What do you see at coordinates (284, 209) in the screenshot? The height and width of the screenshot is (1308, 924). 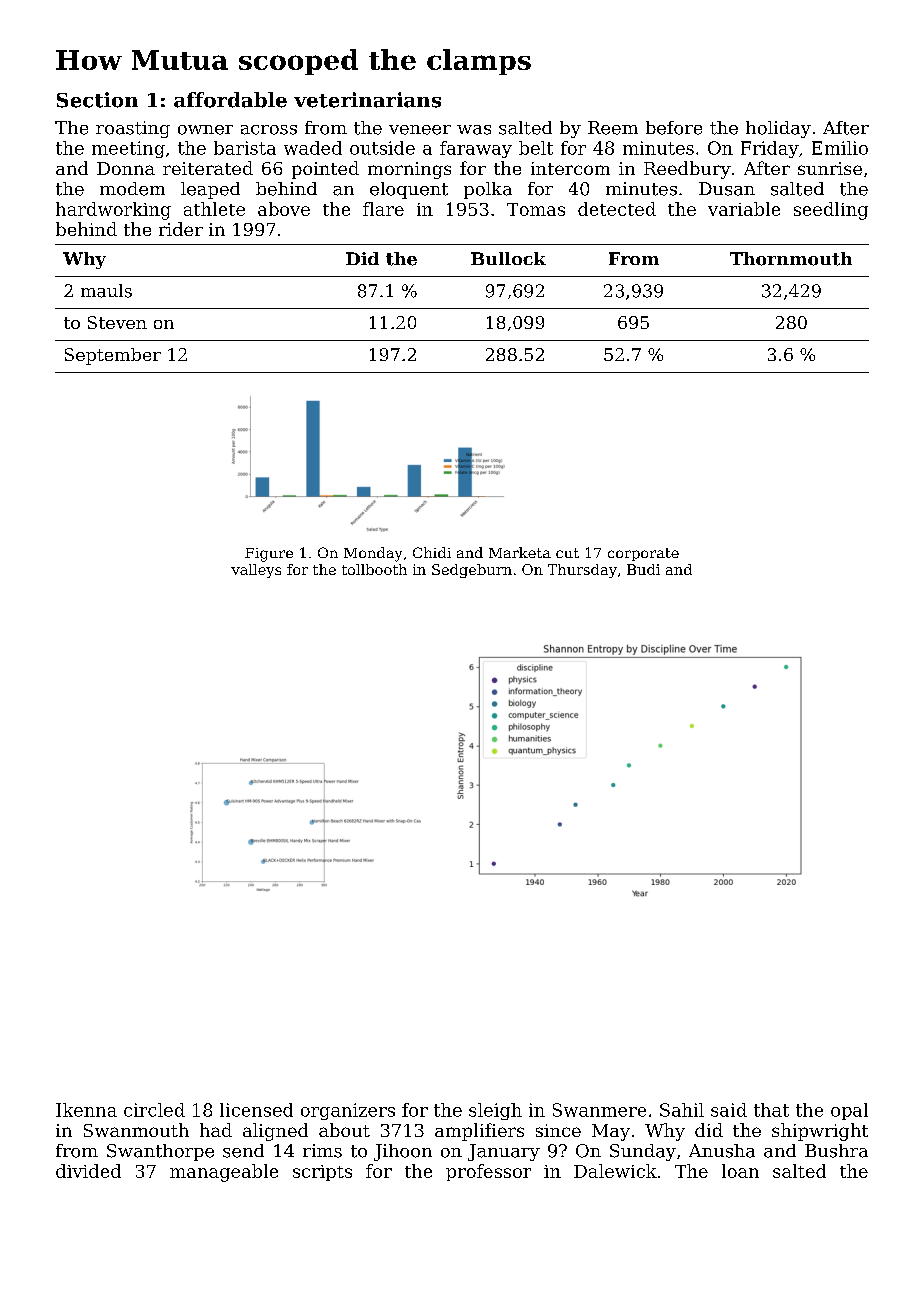 I see `above` at bounding box center [284, 209].
